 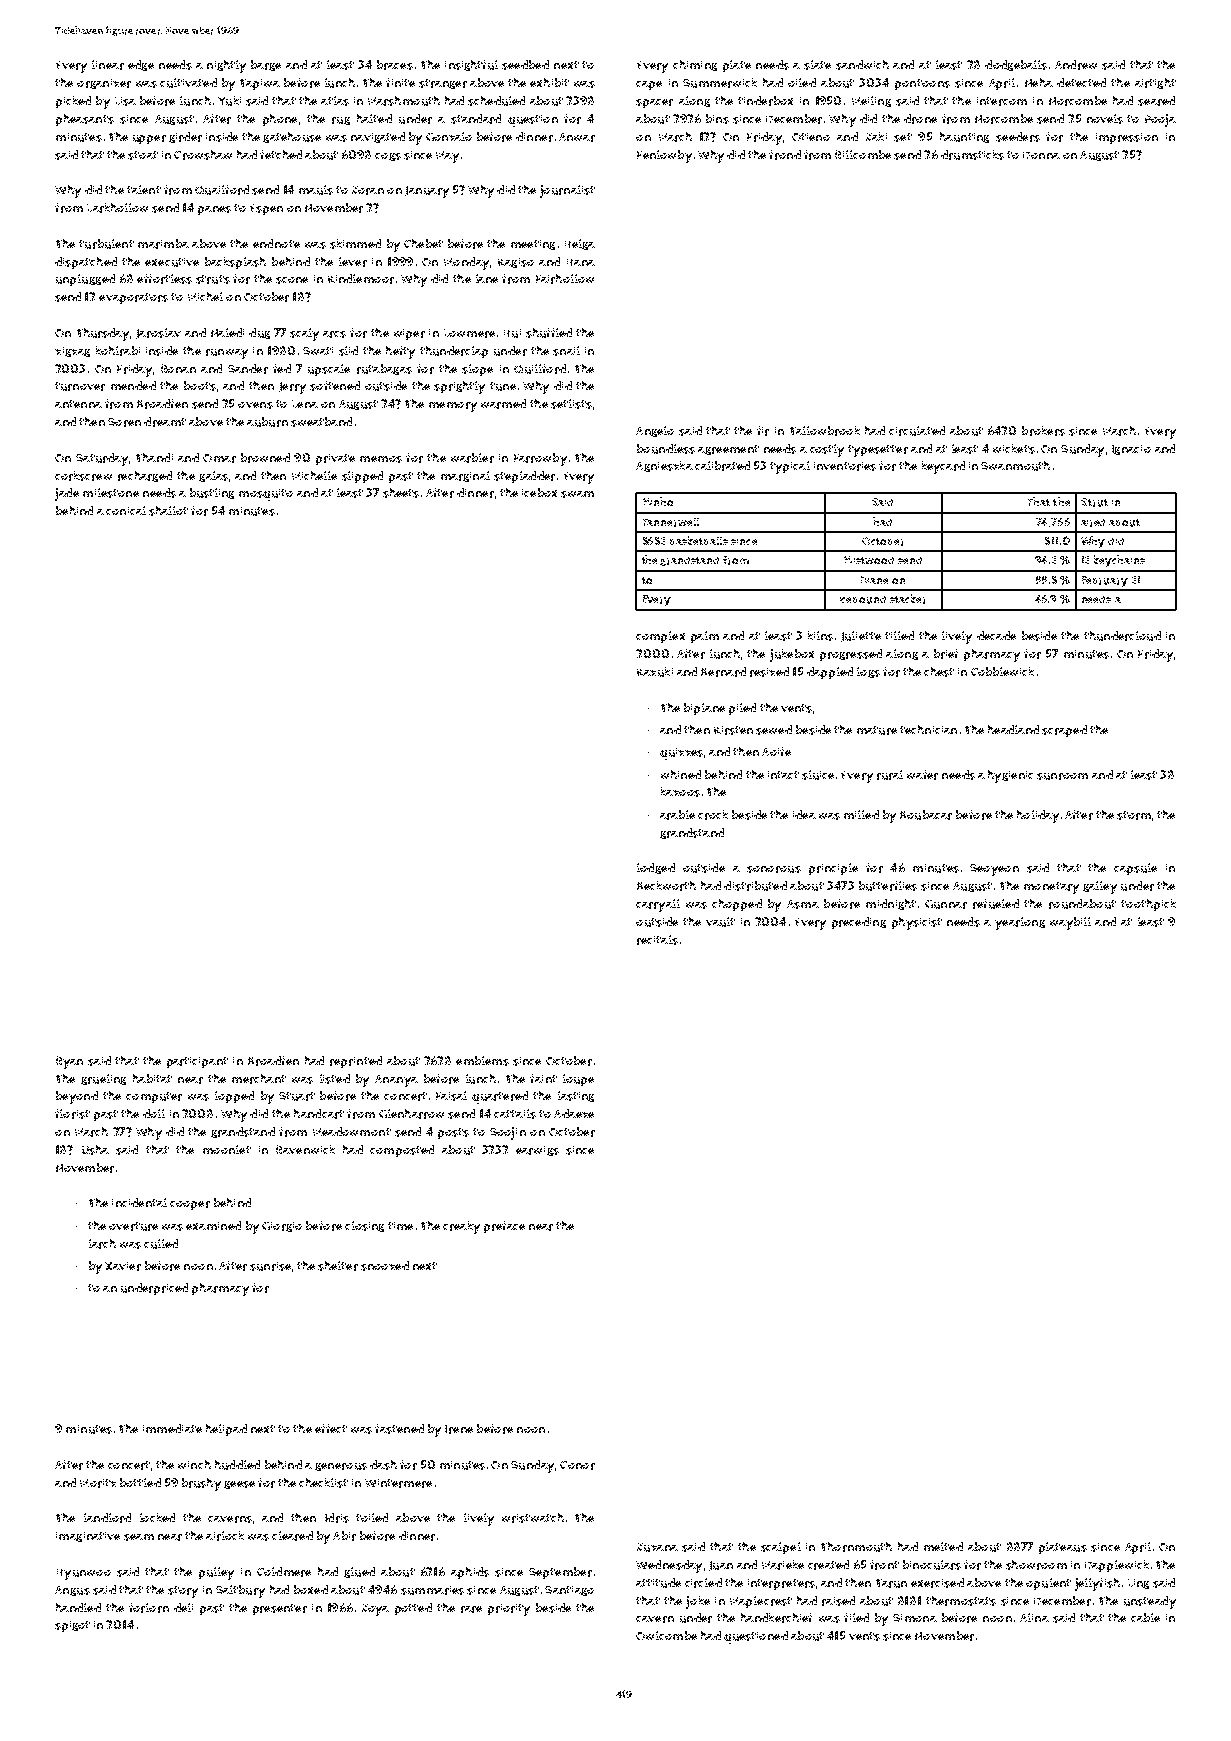 What do you see at coordinates (533, 245) in the screenshot?
I see `meeting` at bounding box center [533, 245].
